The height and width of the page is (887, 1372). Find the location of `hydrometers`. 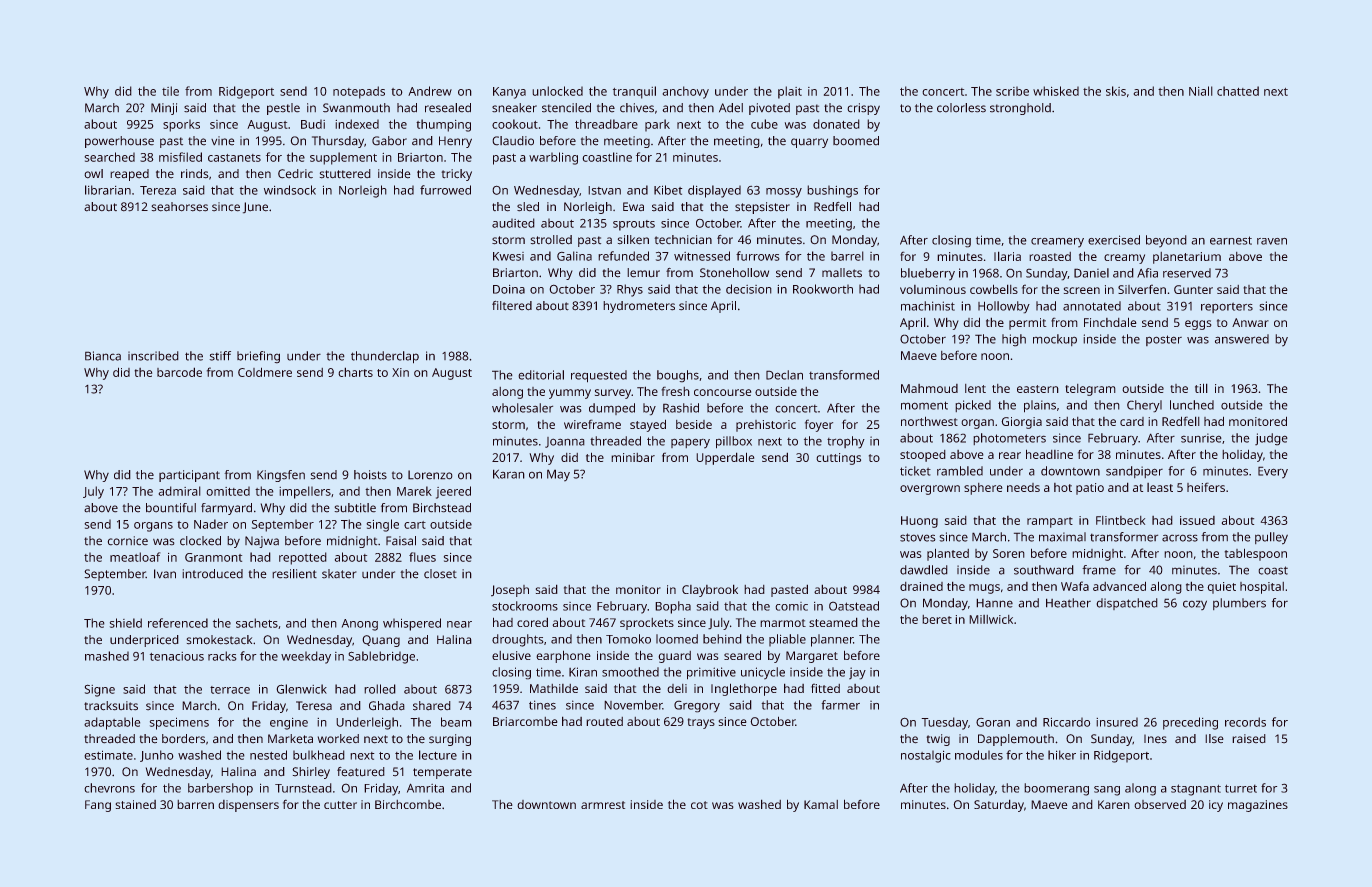

hydrometers is located at coordinates (639, 307).
